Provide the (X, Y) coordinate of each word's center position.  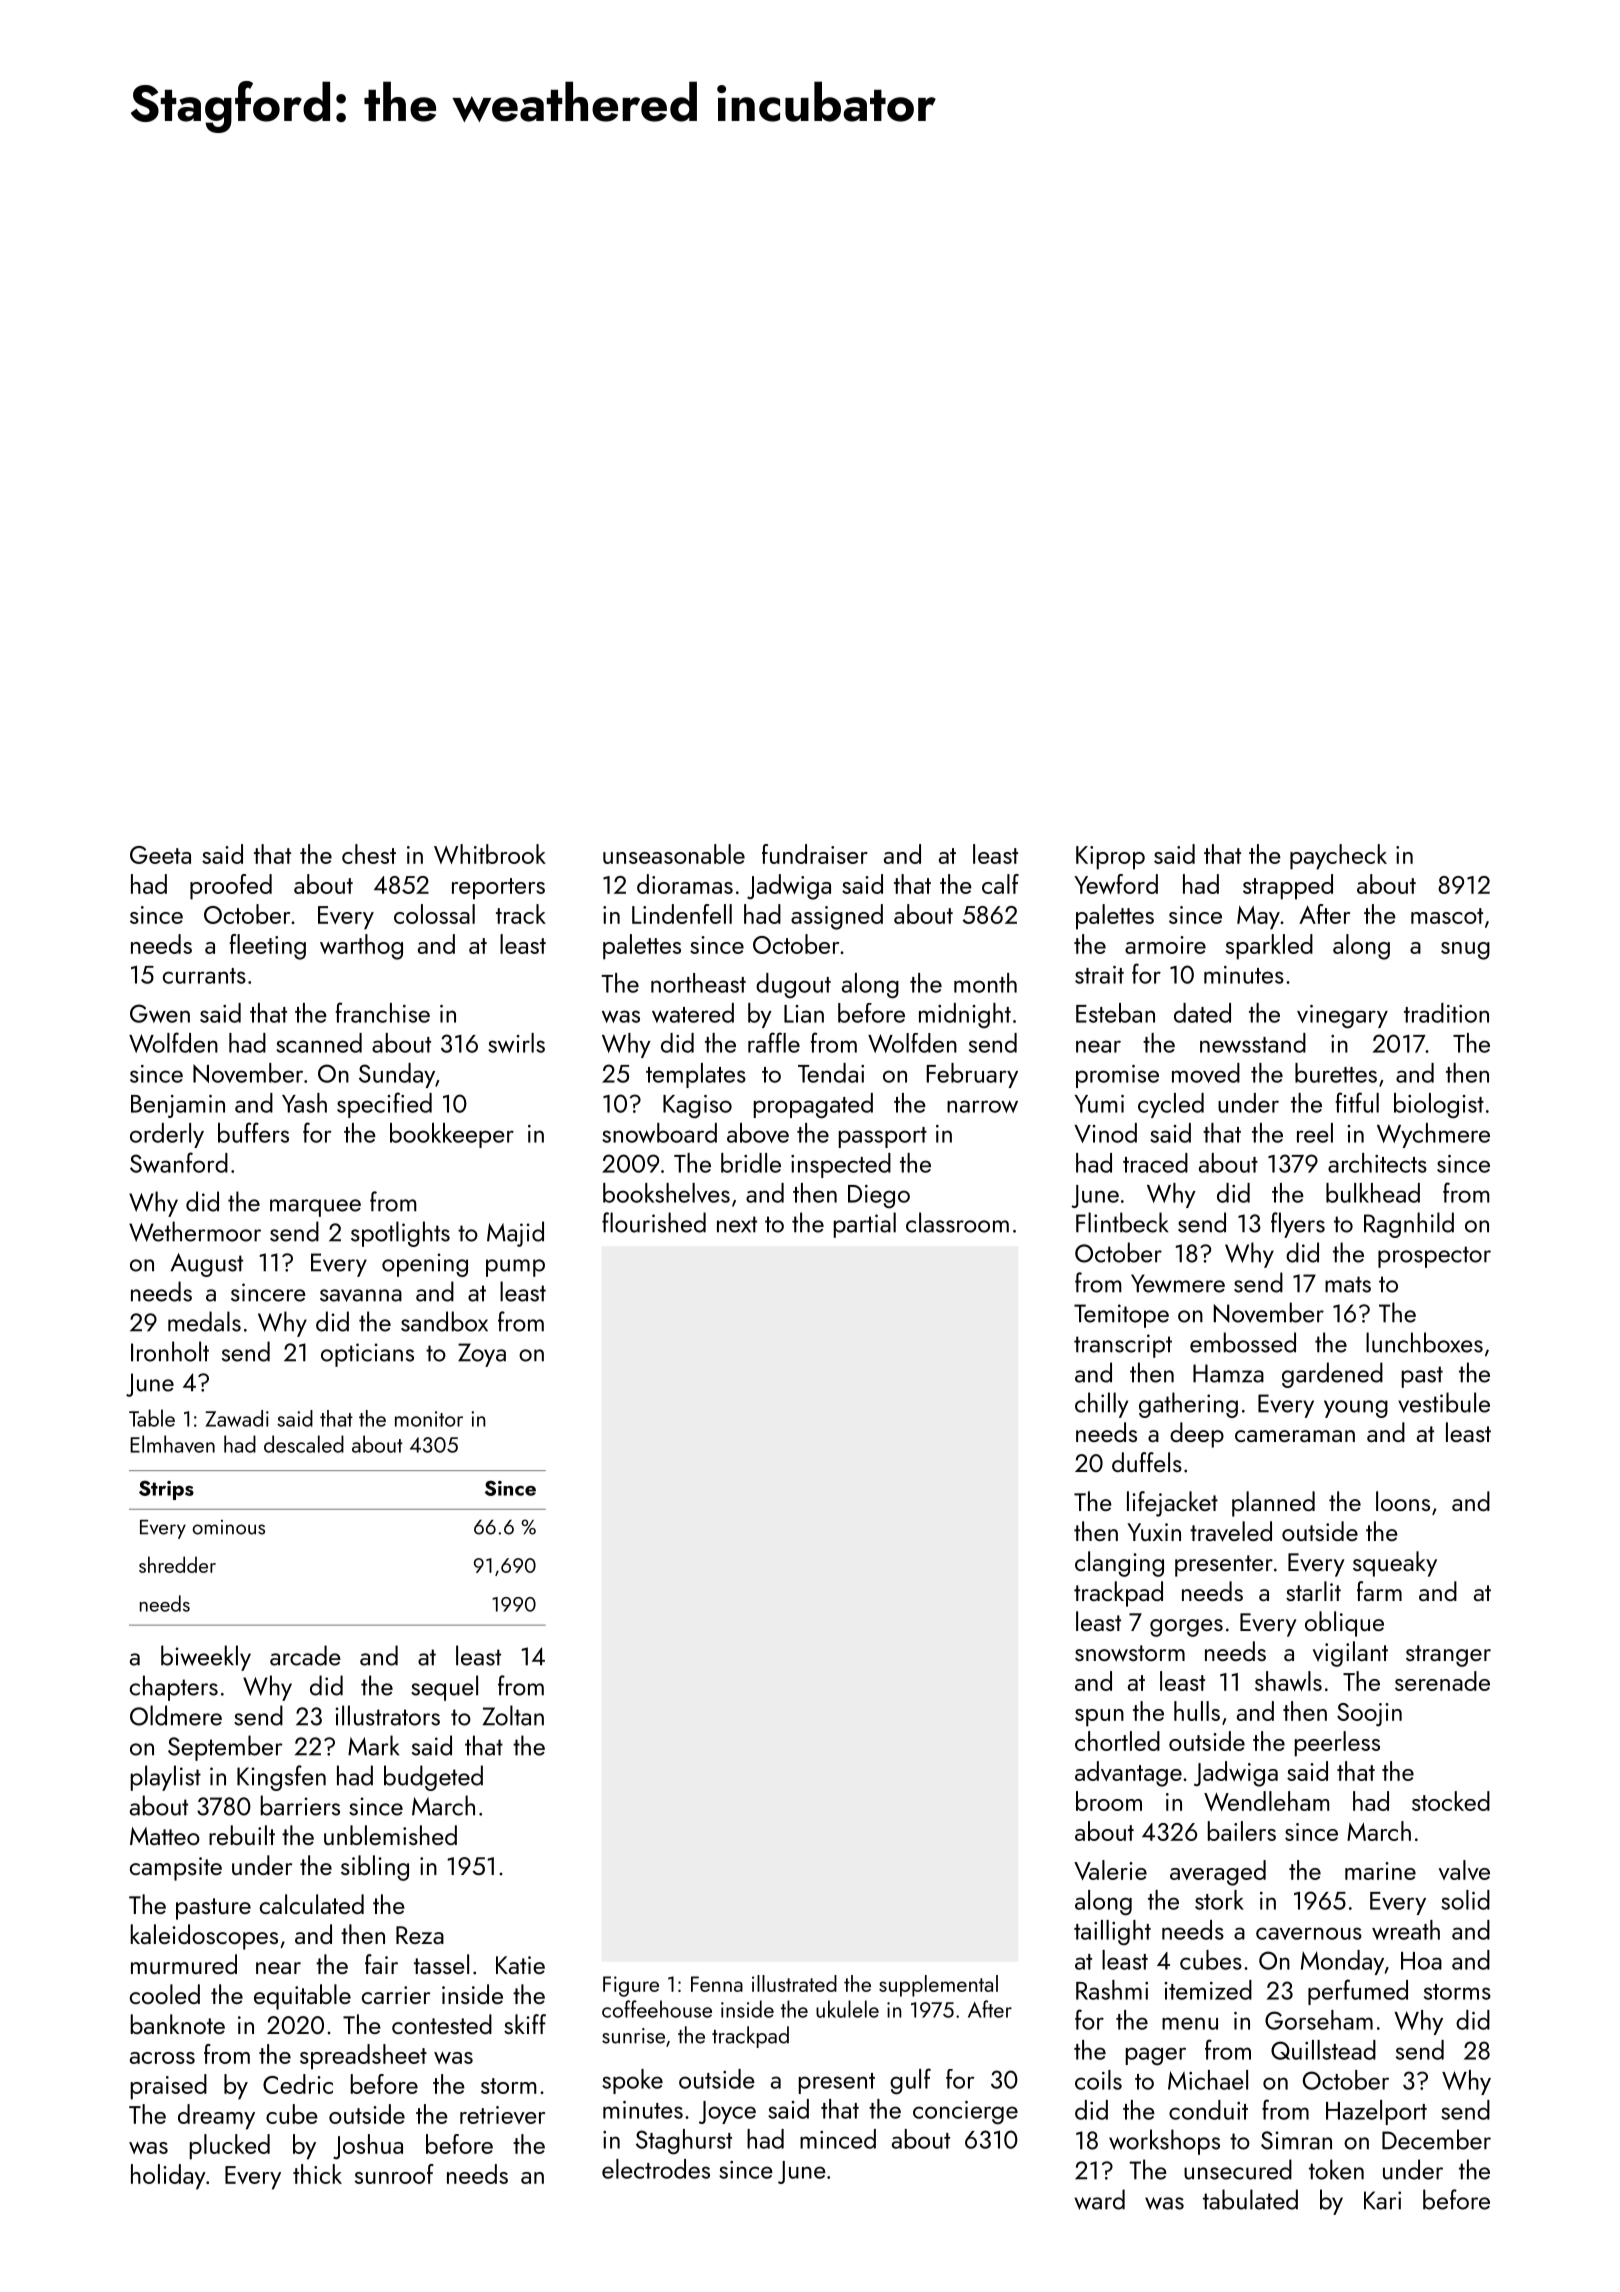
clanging (1119, 1564)
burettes (1336, 1073)
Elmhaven (172, 1444)
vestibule (1444, 1402)
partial (865, 1225)
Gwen (160, 1013)
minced (838, 2139)
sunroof (394, 2174)
